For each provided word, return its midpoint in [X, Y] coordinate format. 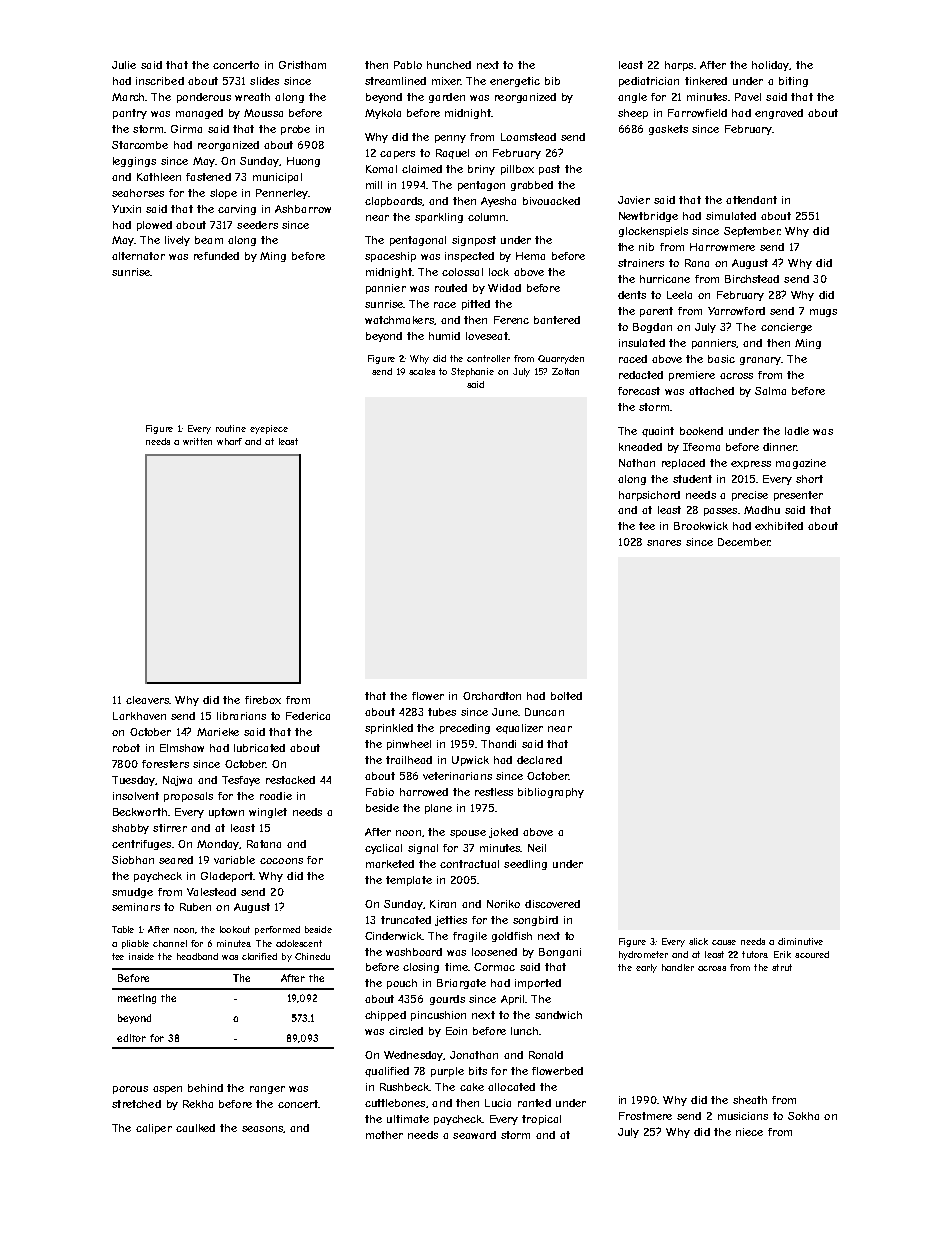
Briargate [461, 984]
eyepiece [269, 429]
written [197, 441]
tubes [442, 712]
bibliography [551, 793]
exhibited [779, 526]
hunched [449, 65]
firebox [263, 700]
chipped [385, 1016]
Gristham [302, 65]
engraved [779, 114]
